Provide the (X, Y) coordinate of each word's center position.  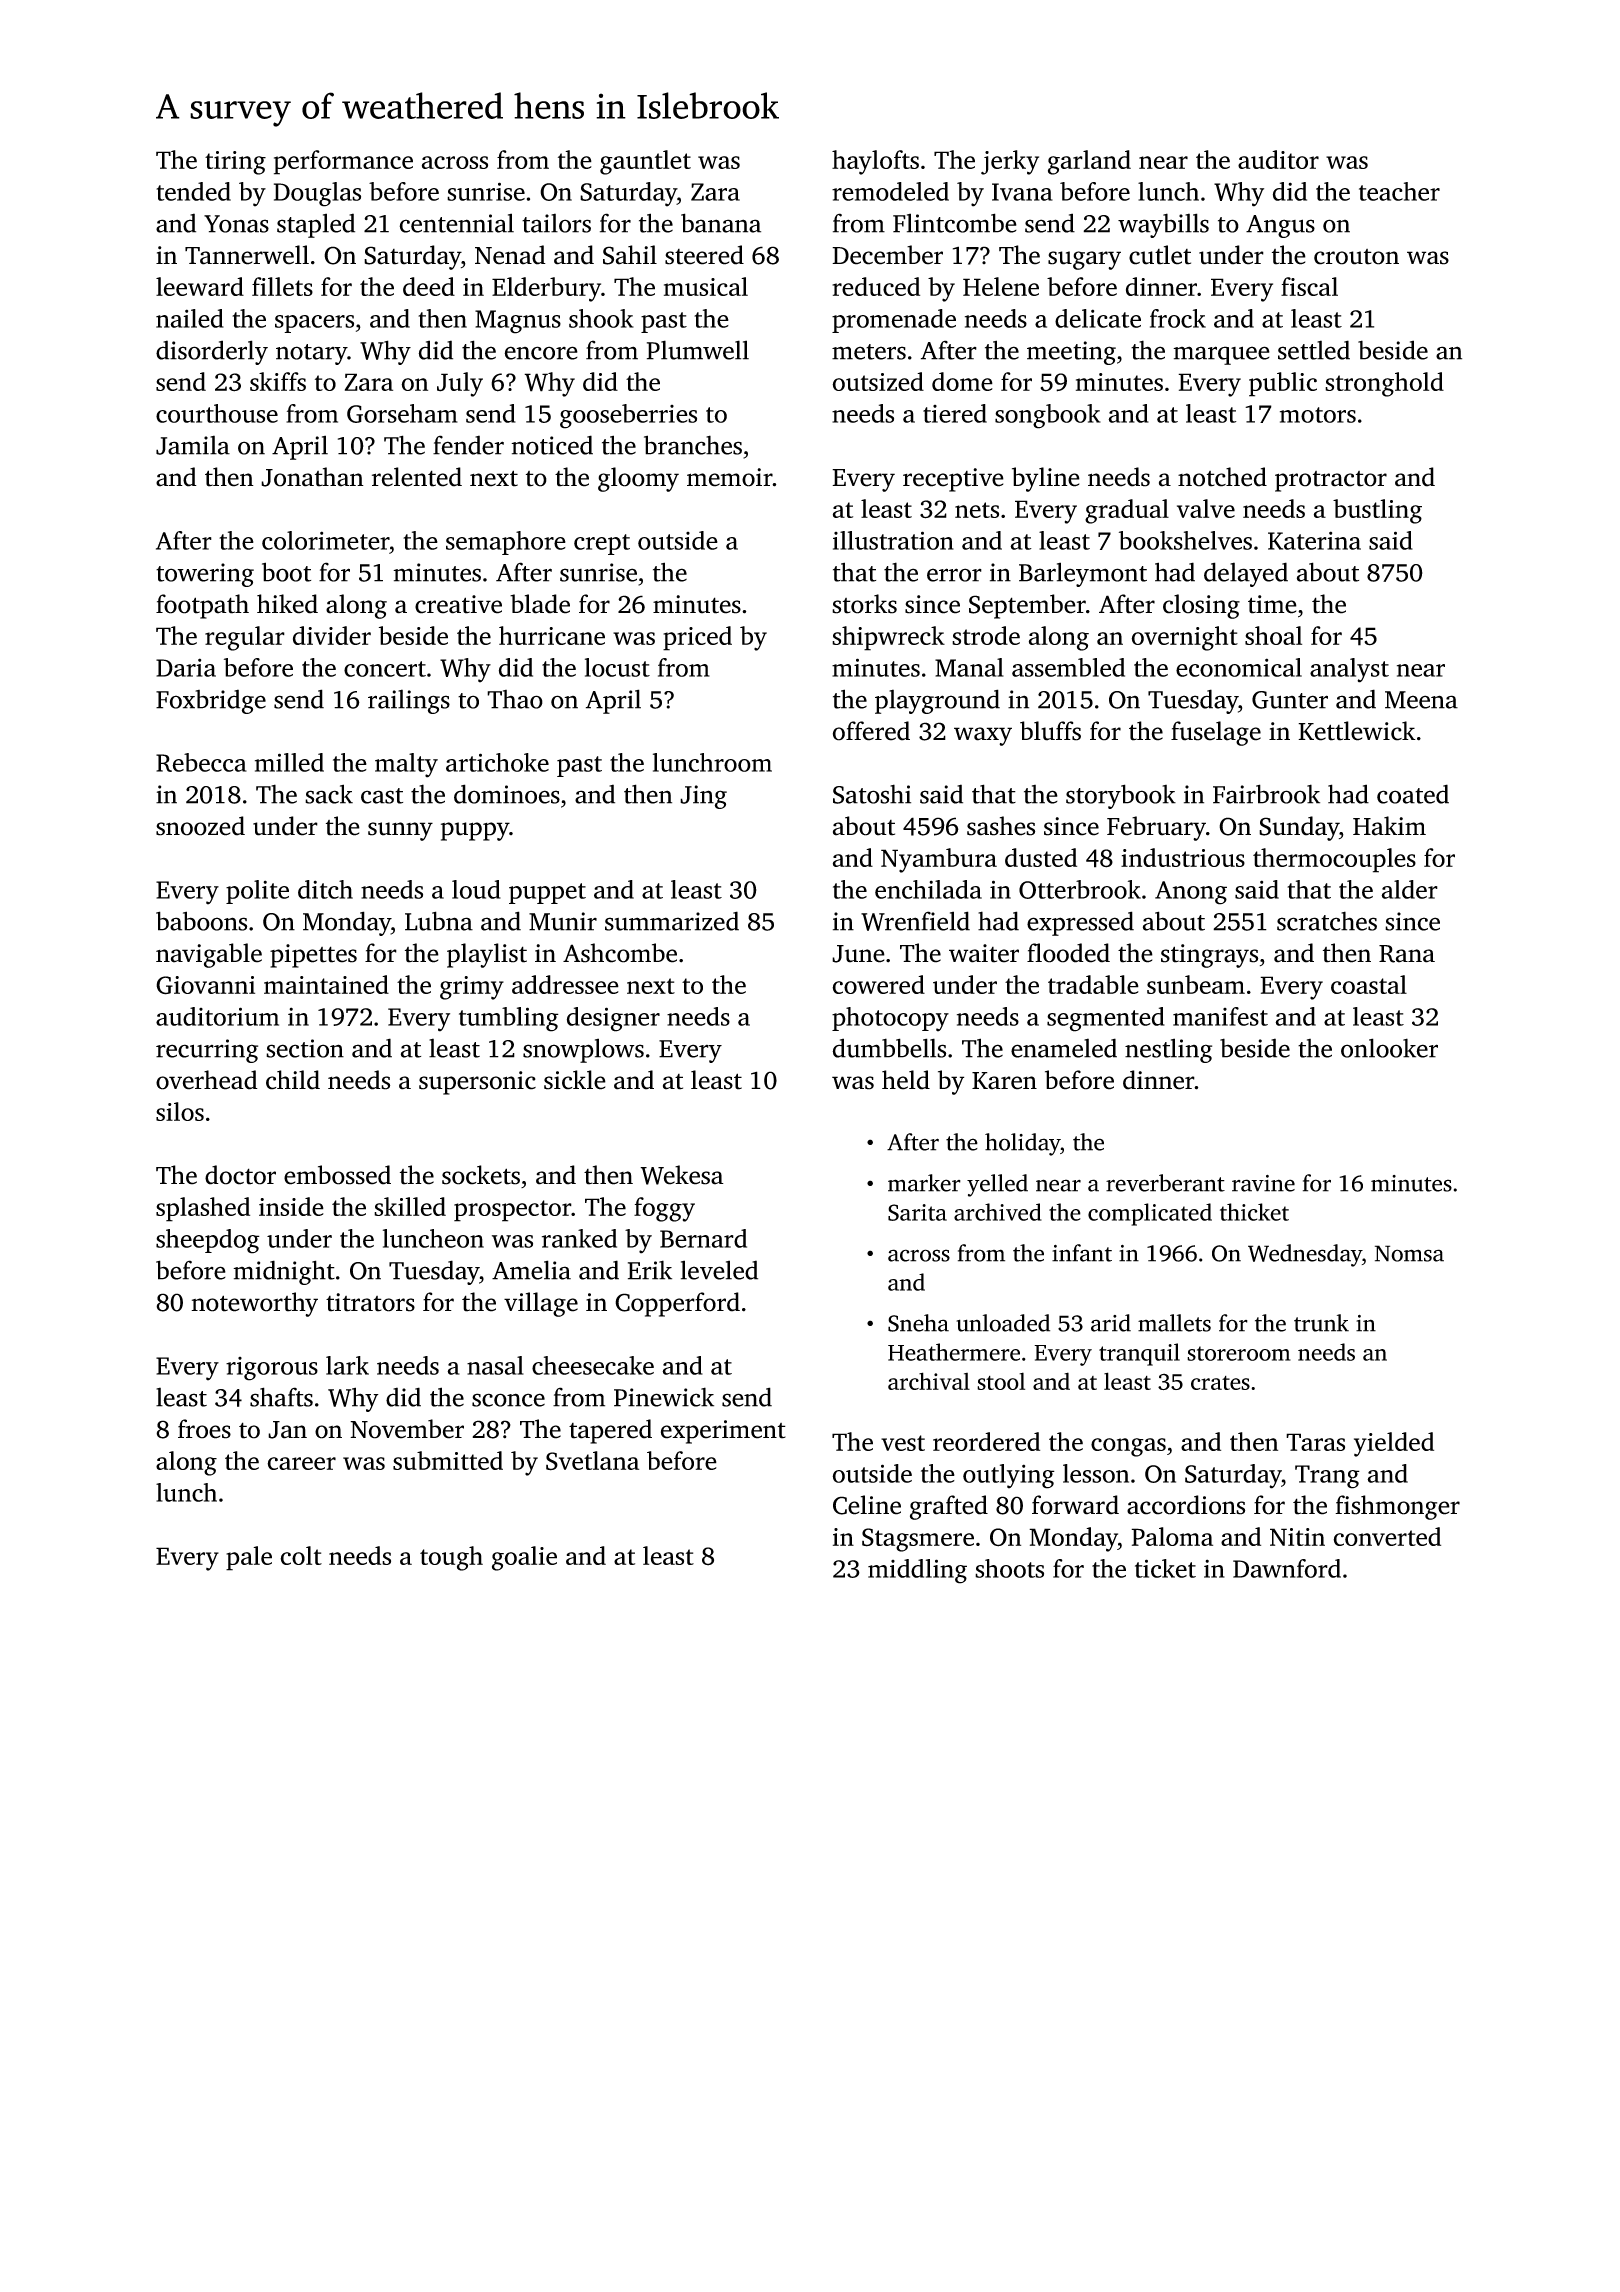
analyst (1349, 670)
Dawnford (1287, 1568)
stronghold (1384, 384)
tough (451, 1558)
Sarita (917, 1212)
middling (917, 1571)
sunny (400, 831)
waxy (983, 736)
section (305, 1048)
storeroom (1239, 1353)
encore (541, 353)
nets (977, 510)
